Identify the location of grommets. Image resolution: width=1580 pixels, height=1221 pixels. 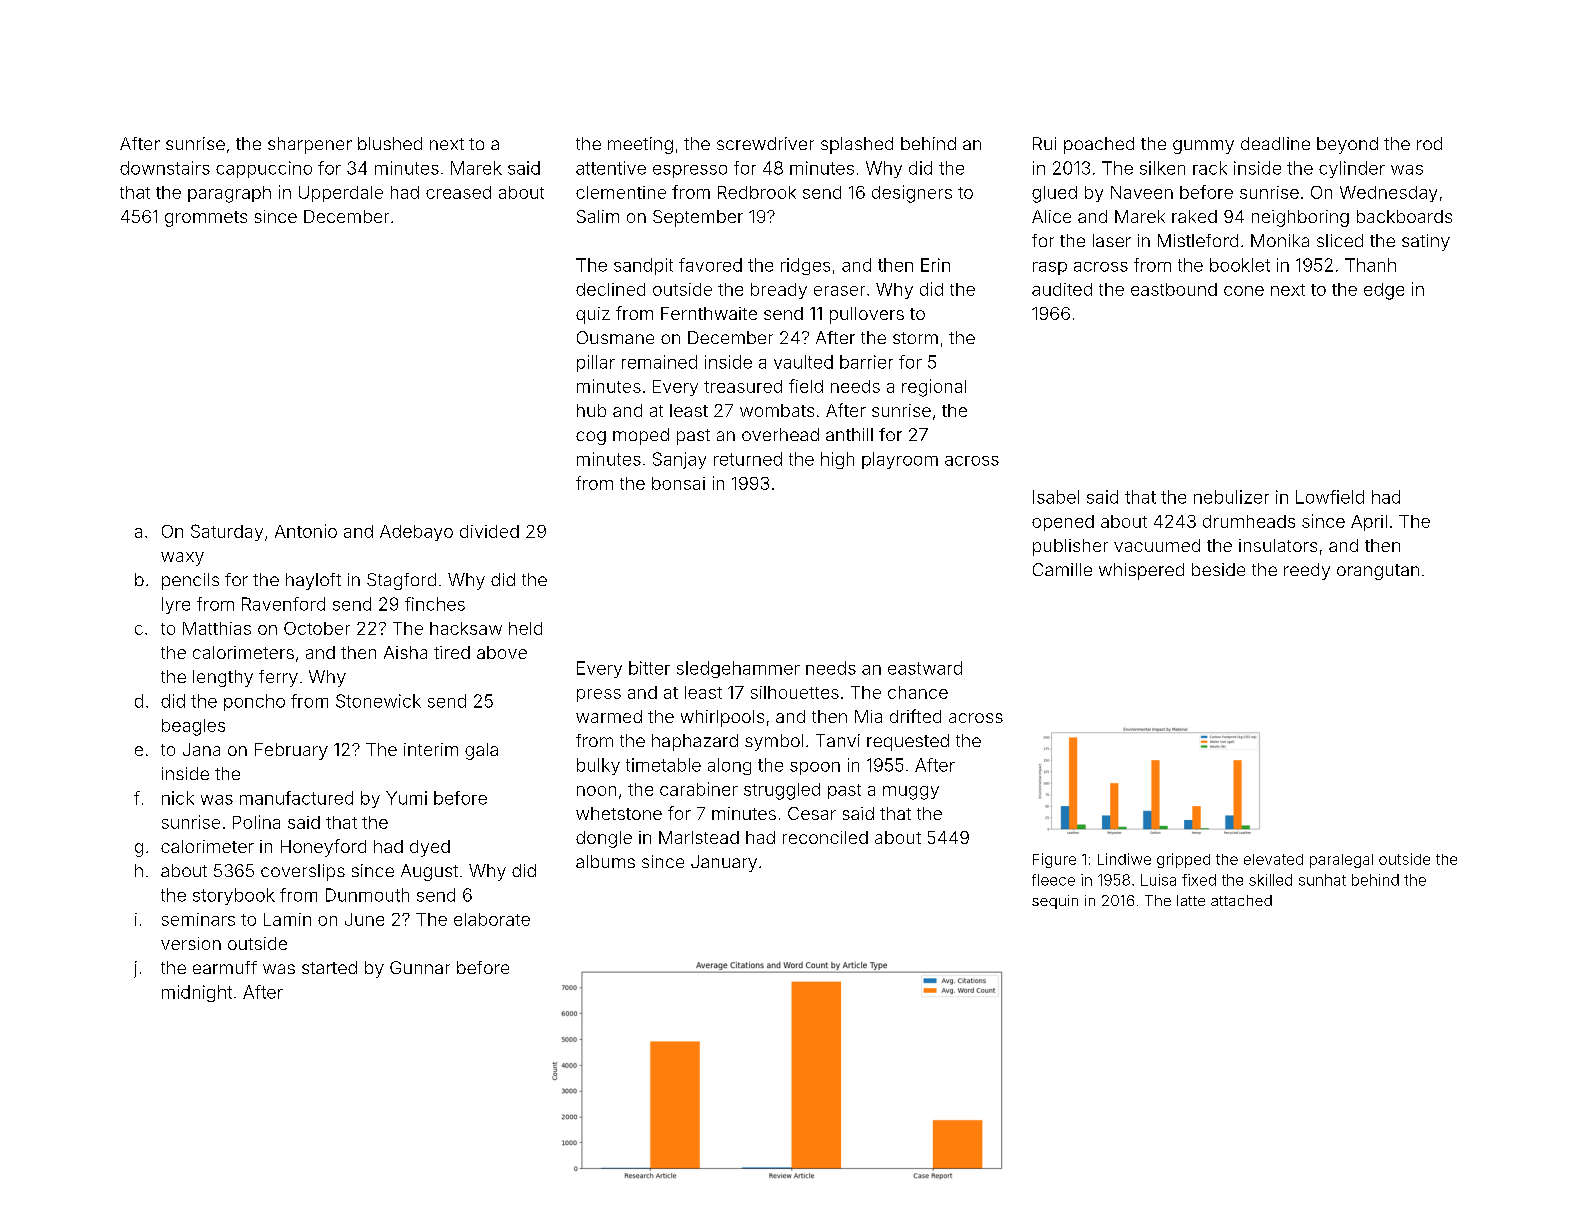
(206, 219).
